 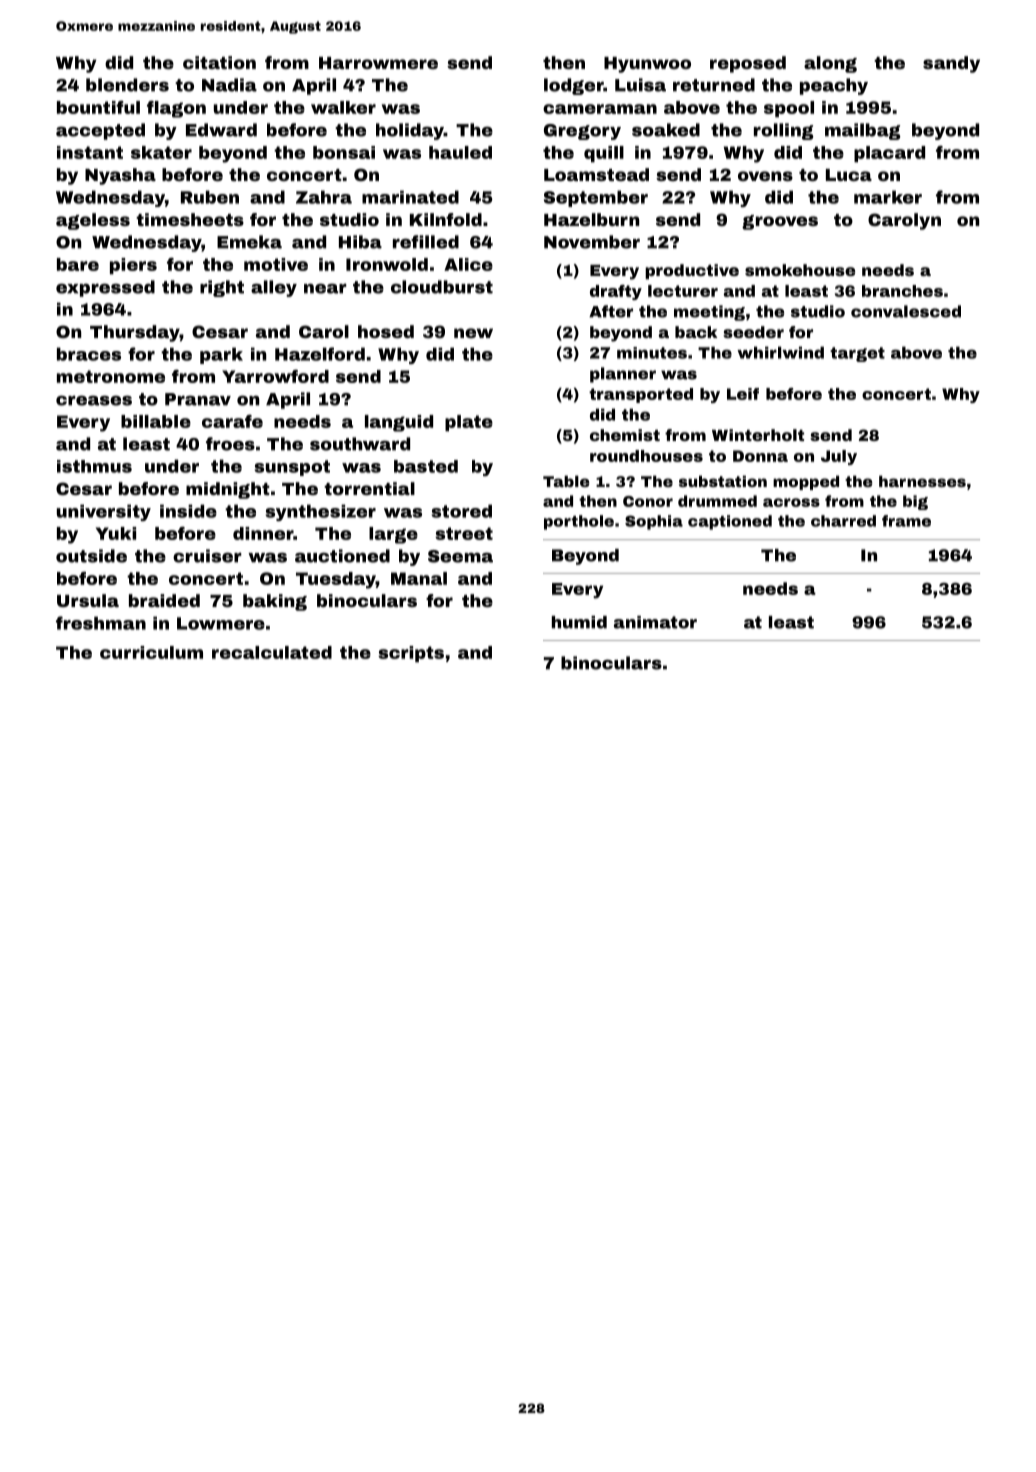 I want to click on ageless, so click(x=93, y=221).
